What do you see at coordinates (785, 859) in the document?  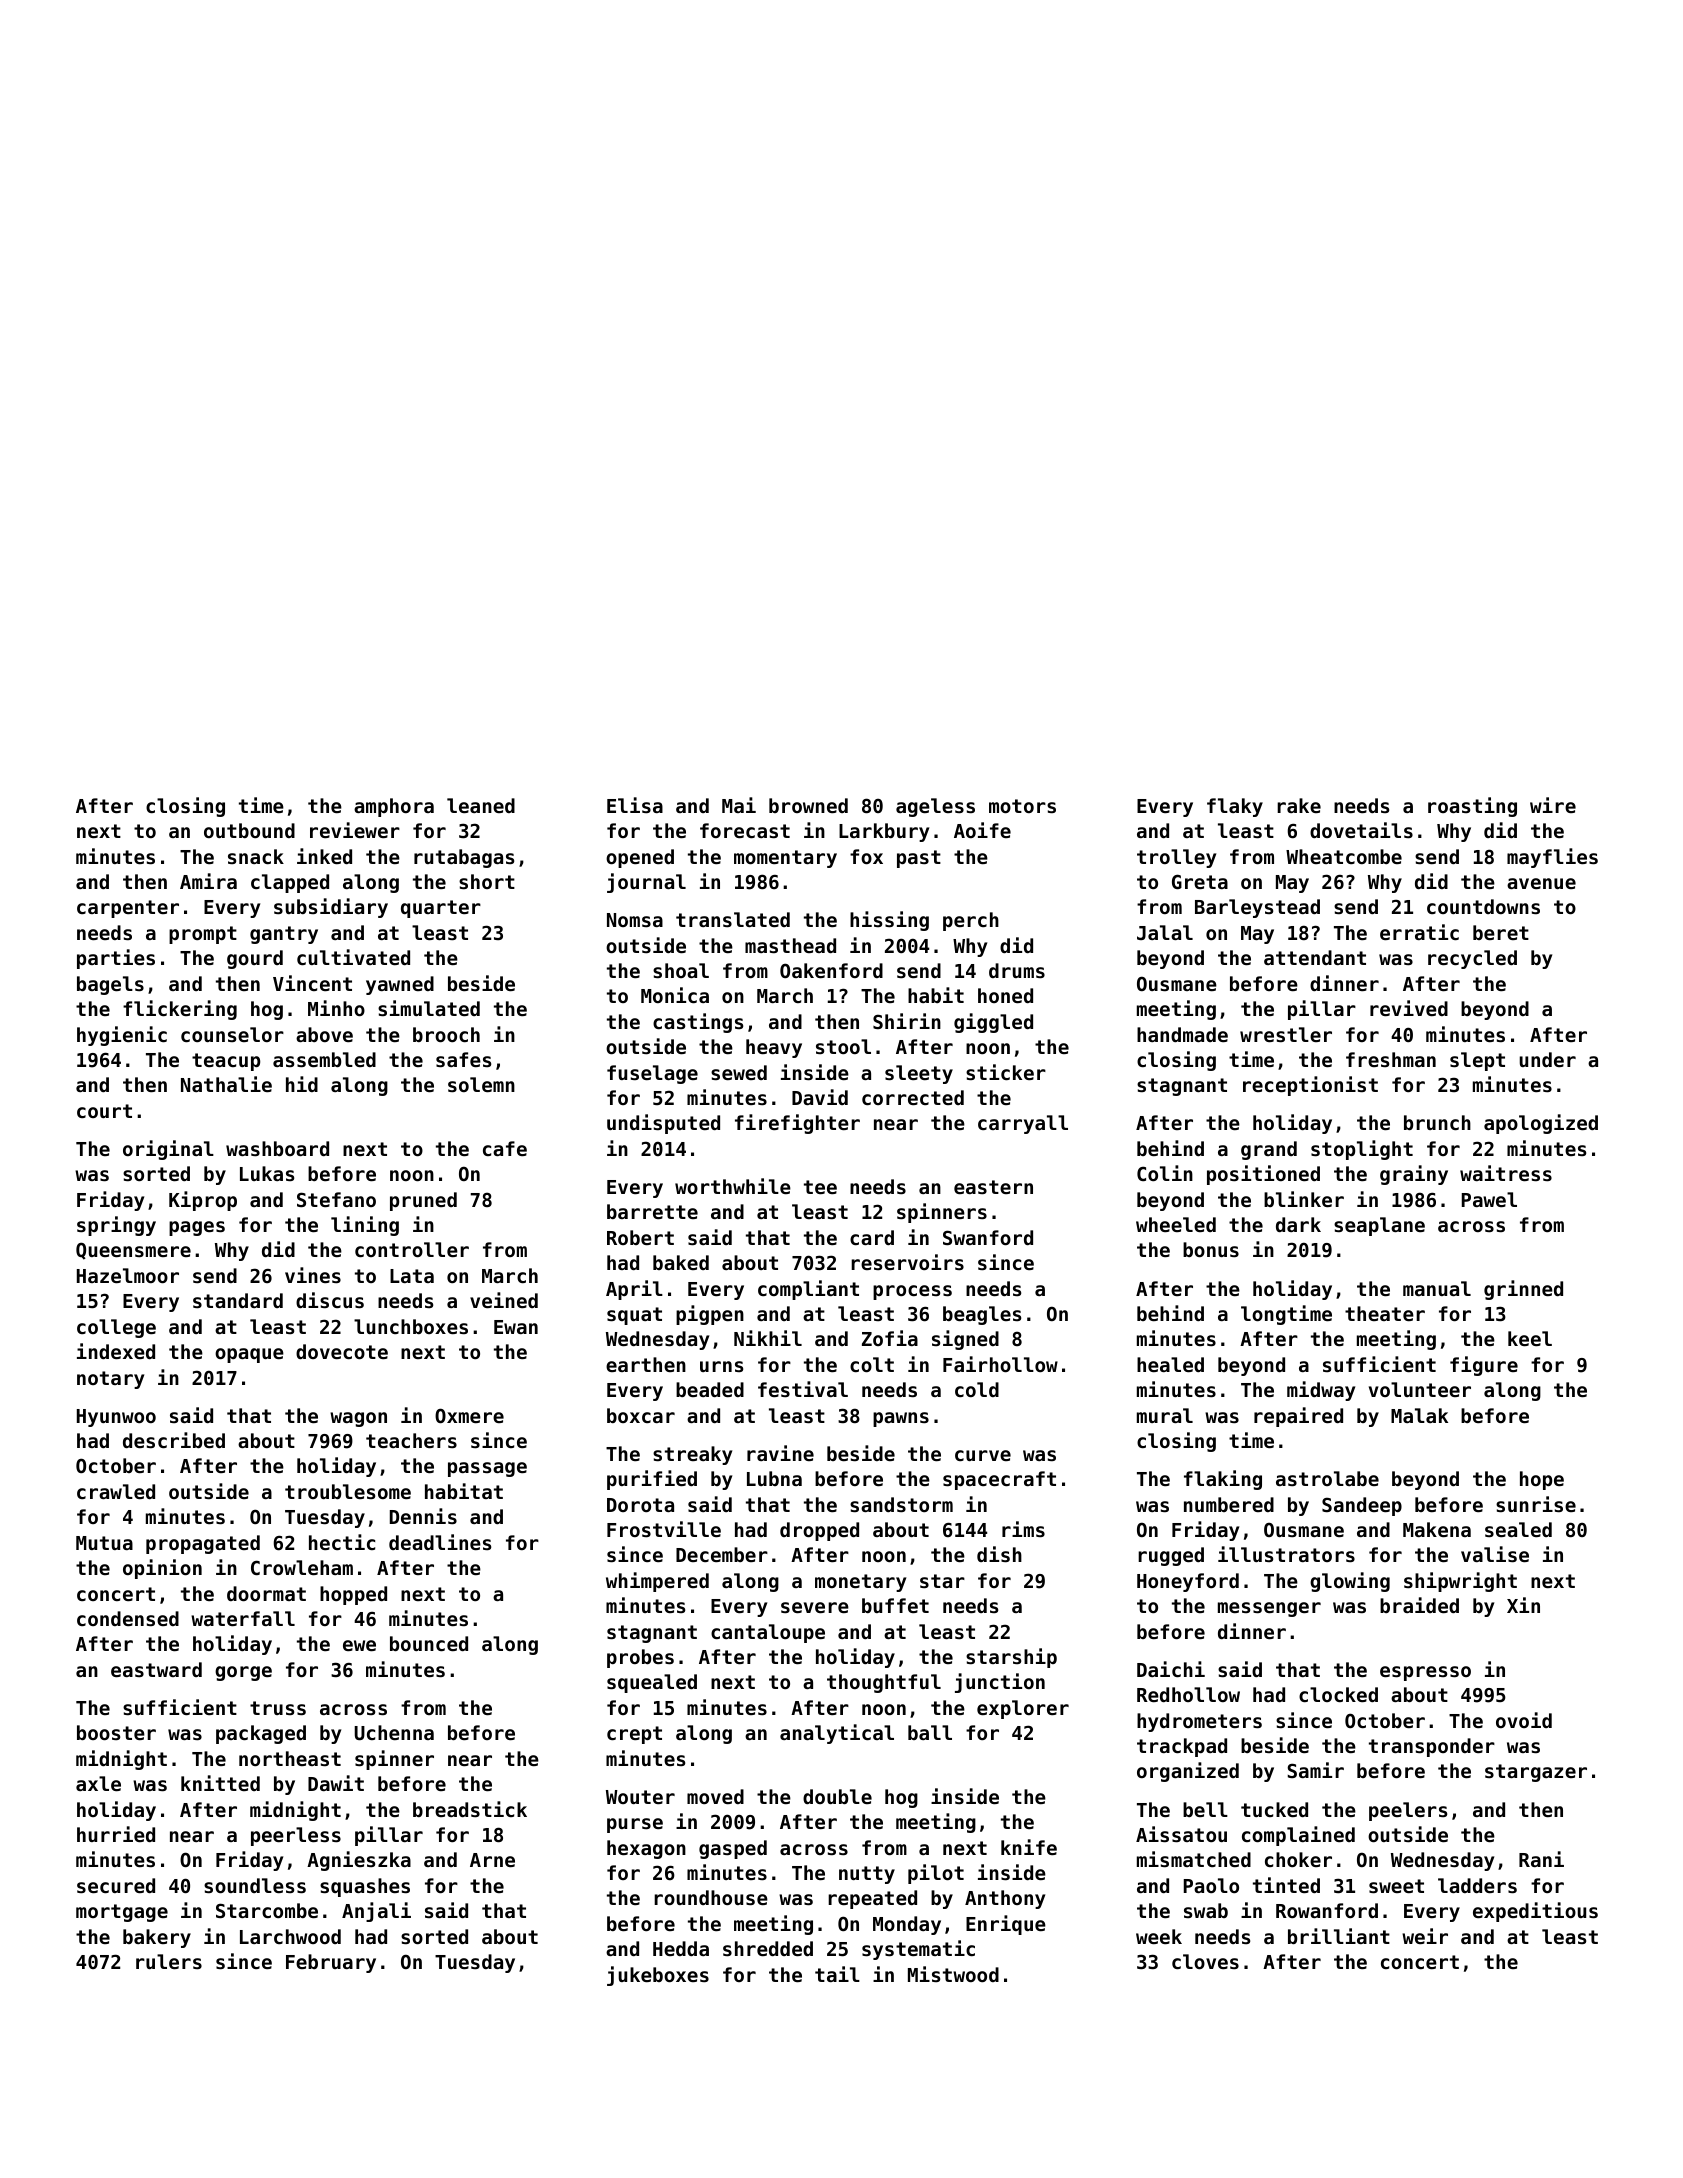 I see `momentary` at bounding box center [785, 859].
